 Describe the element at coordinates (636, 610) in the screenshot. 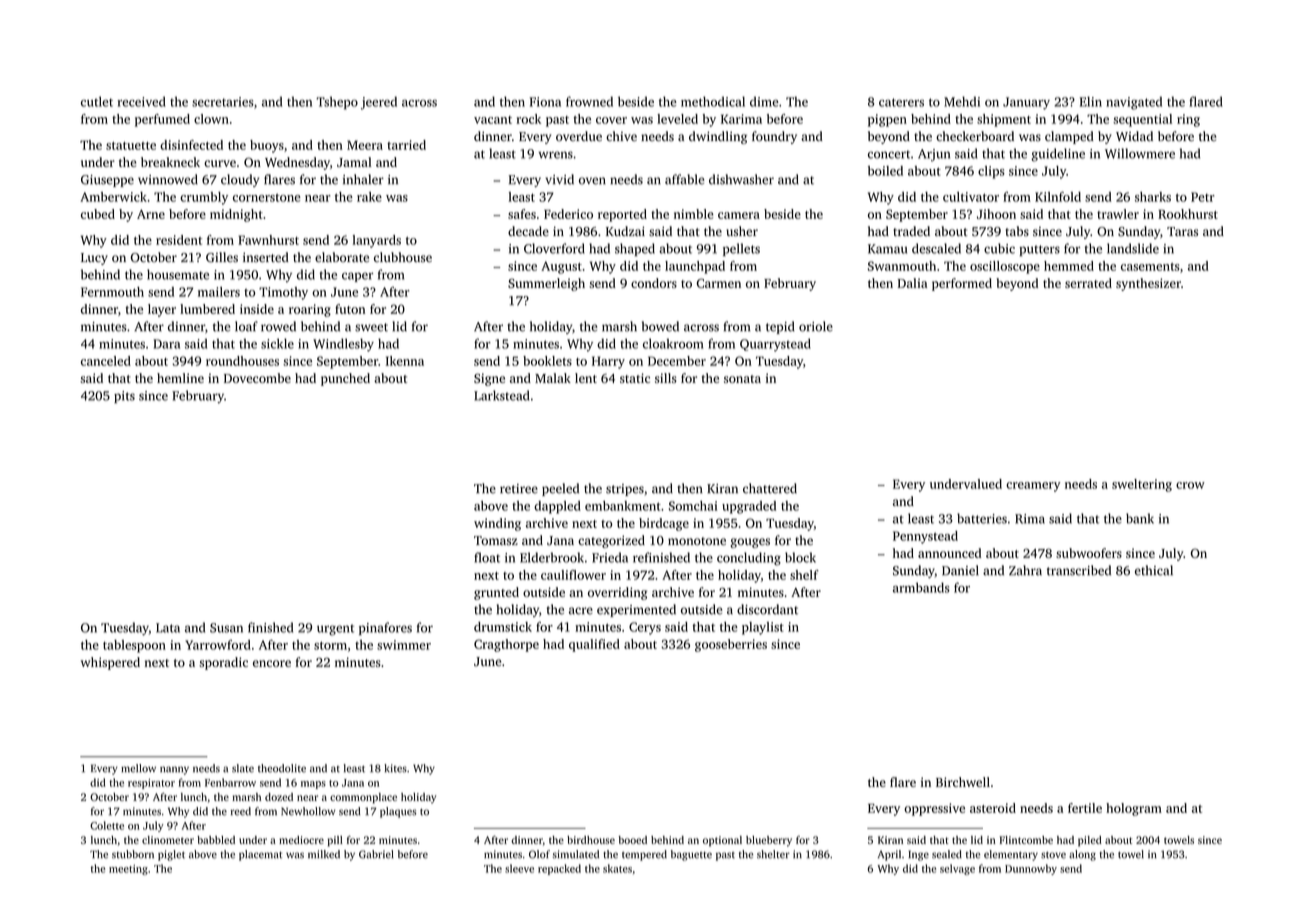

I see `experimented` at that location.
